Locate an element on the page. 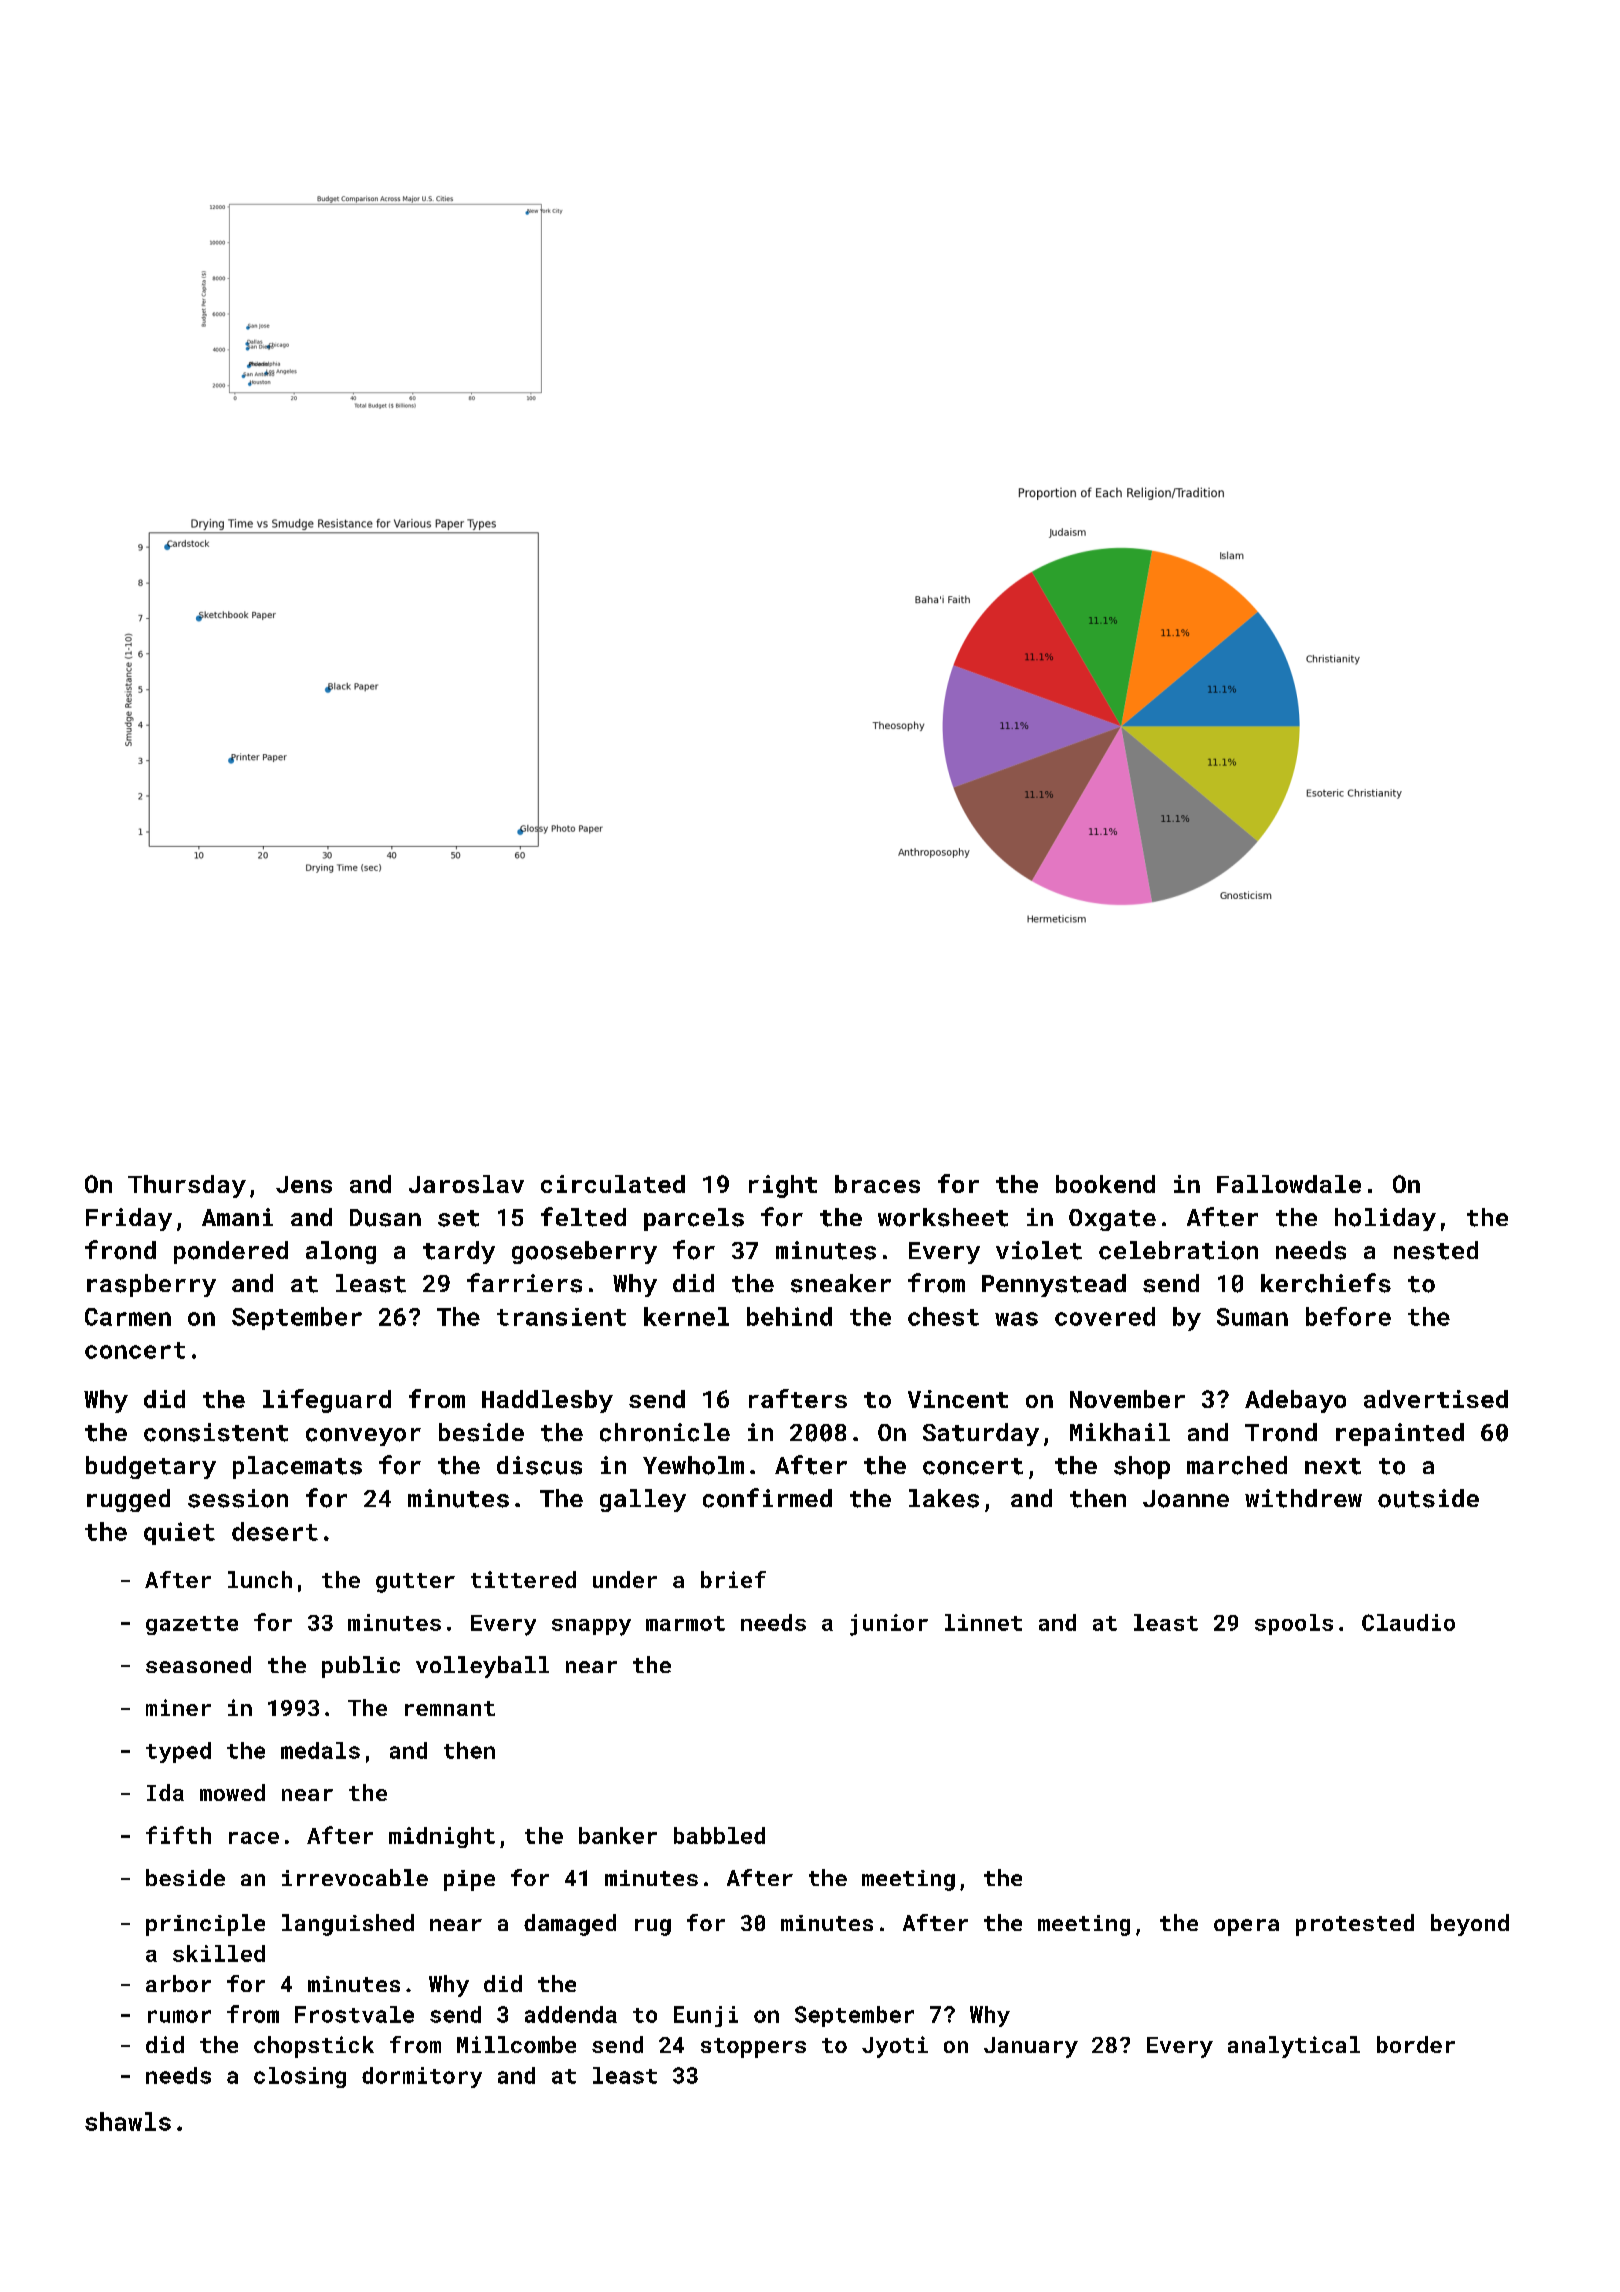 The width and height of the image is (1620, 2292). before is located at coordinates (1348, 1316).
